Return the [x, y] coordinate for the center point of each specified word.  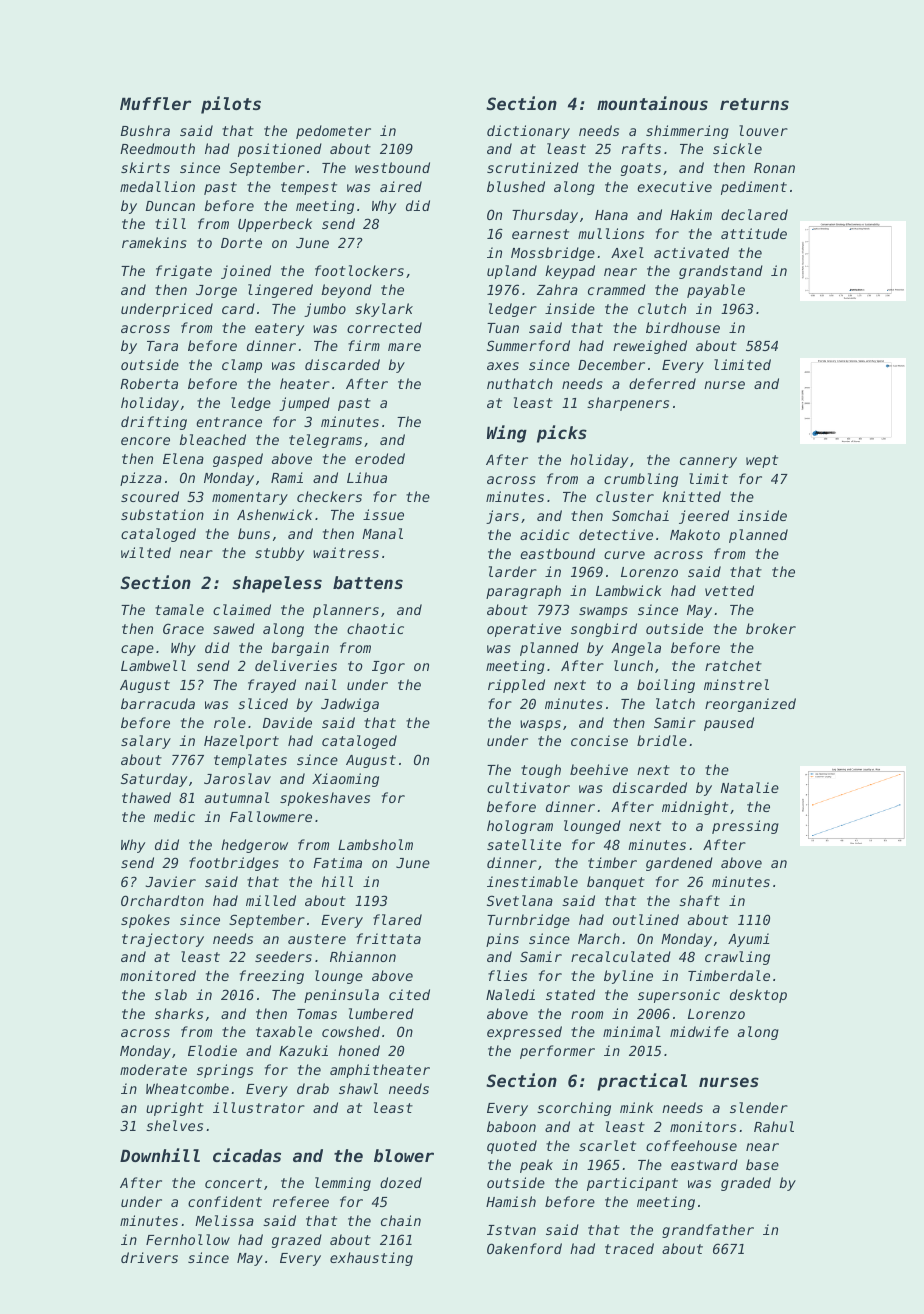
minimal [632, 1031]
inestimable [532, 881]
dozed [401, 1182]
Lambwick [629, 590]
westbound [392, 167]
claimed [242, 609]
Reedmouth [157, 148]
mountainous [652, 103]
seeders [283, 956]
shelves [174, 1125]
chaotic [375, 628]
